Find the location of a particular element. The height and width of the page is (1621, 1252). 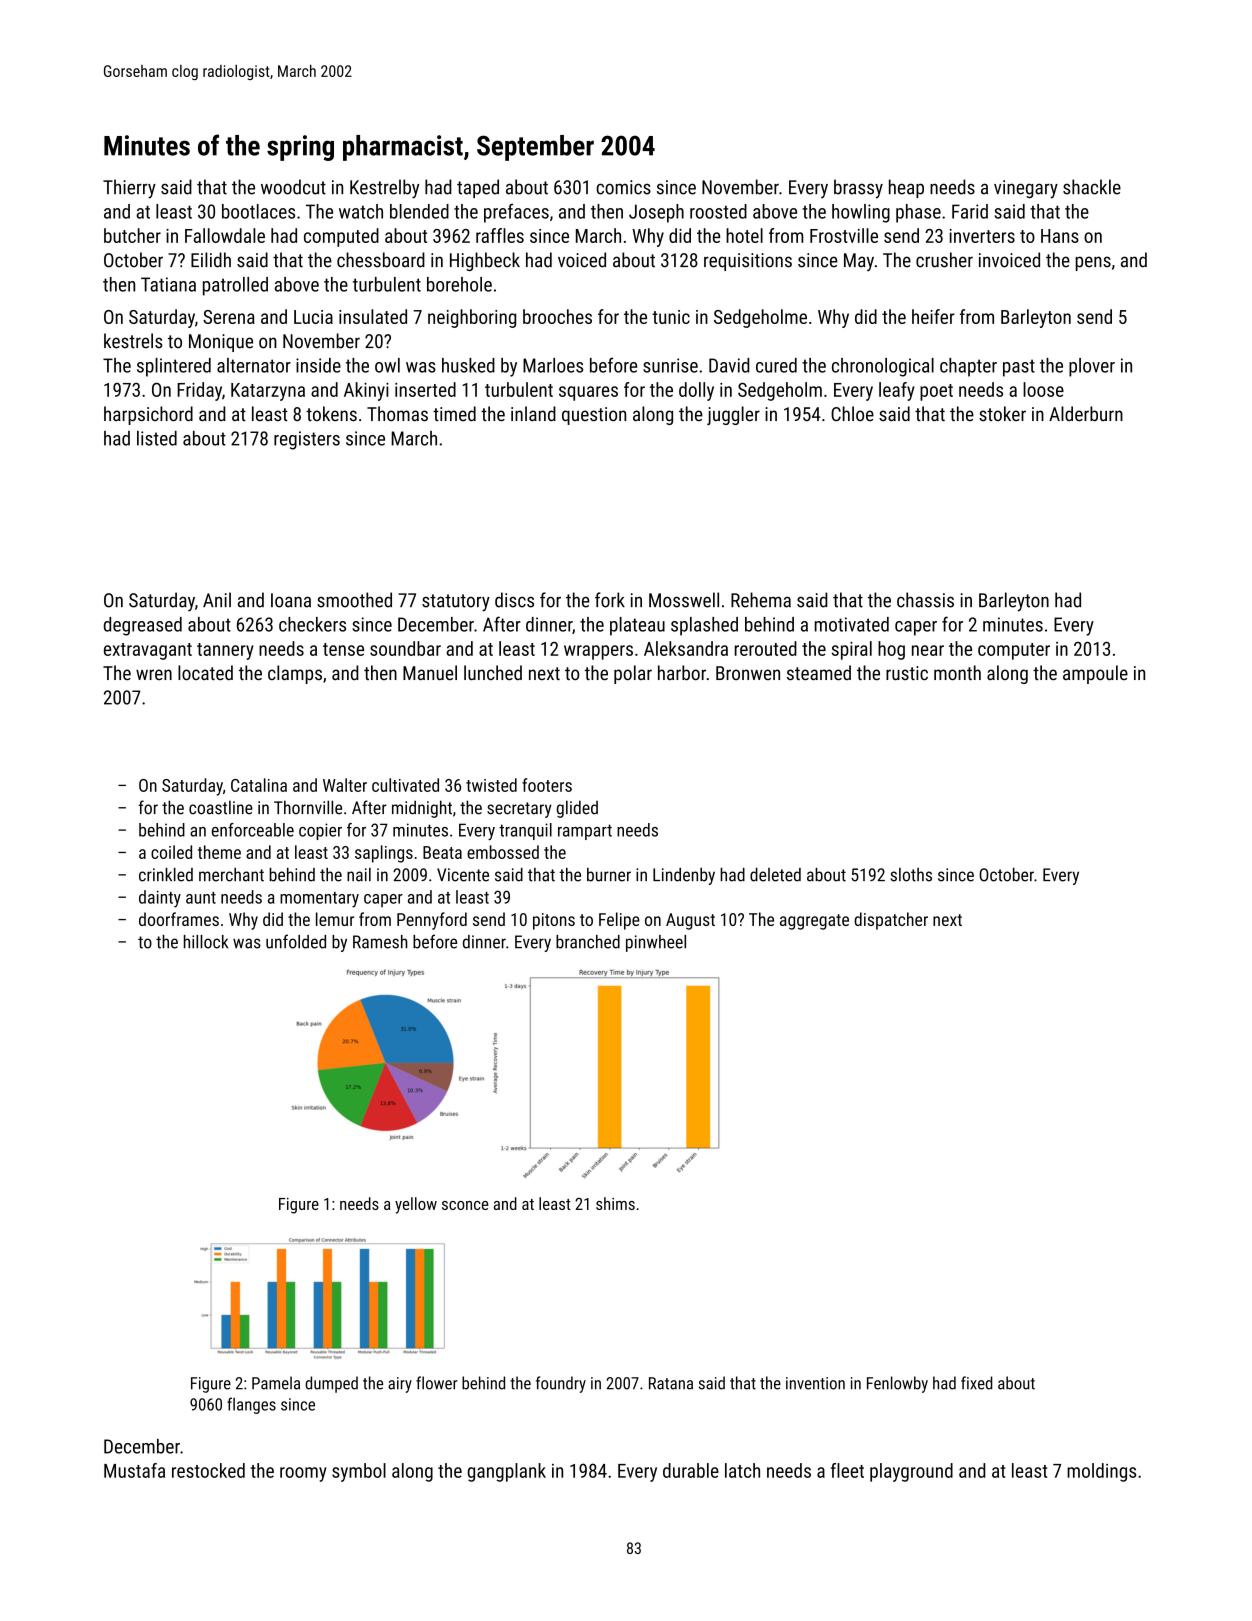

dispatcher is located at coordinates (891, 921).
